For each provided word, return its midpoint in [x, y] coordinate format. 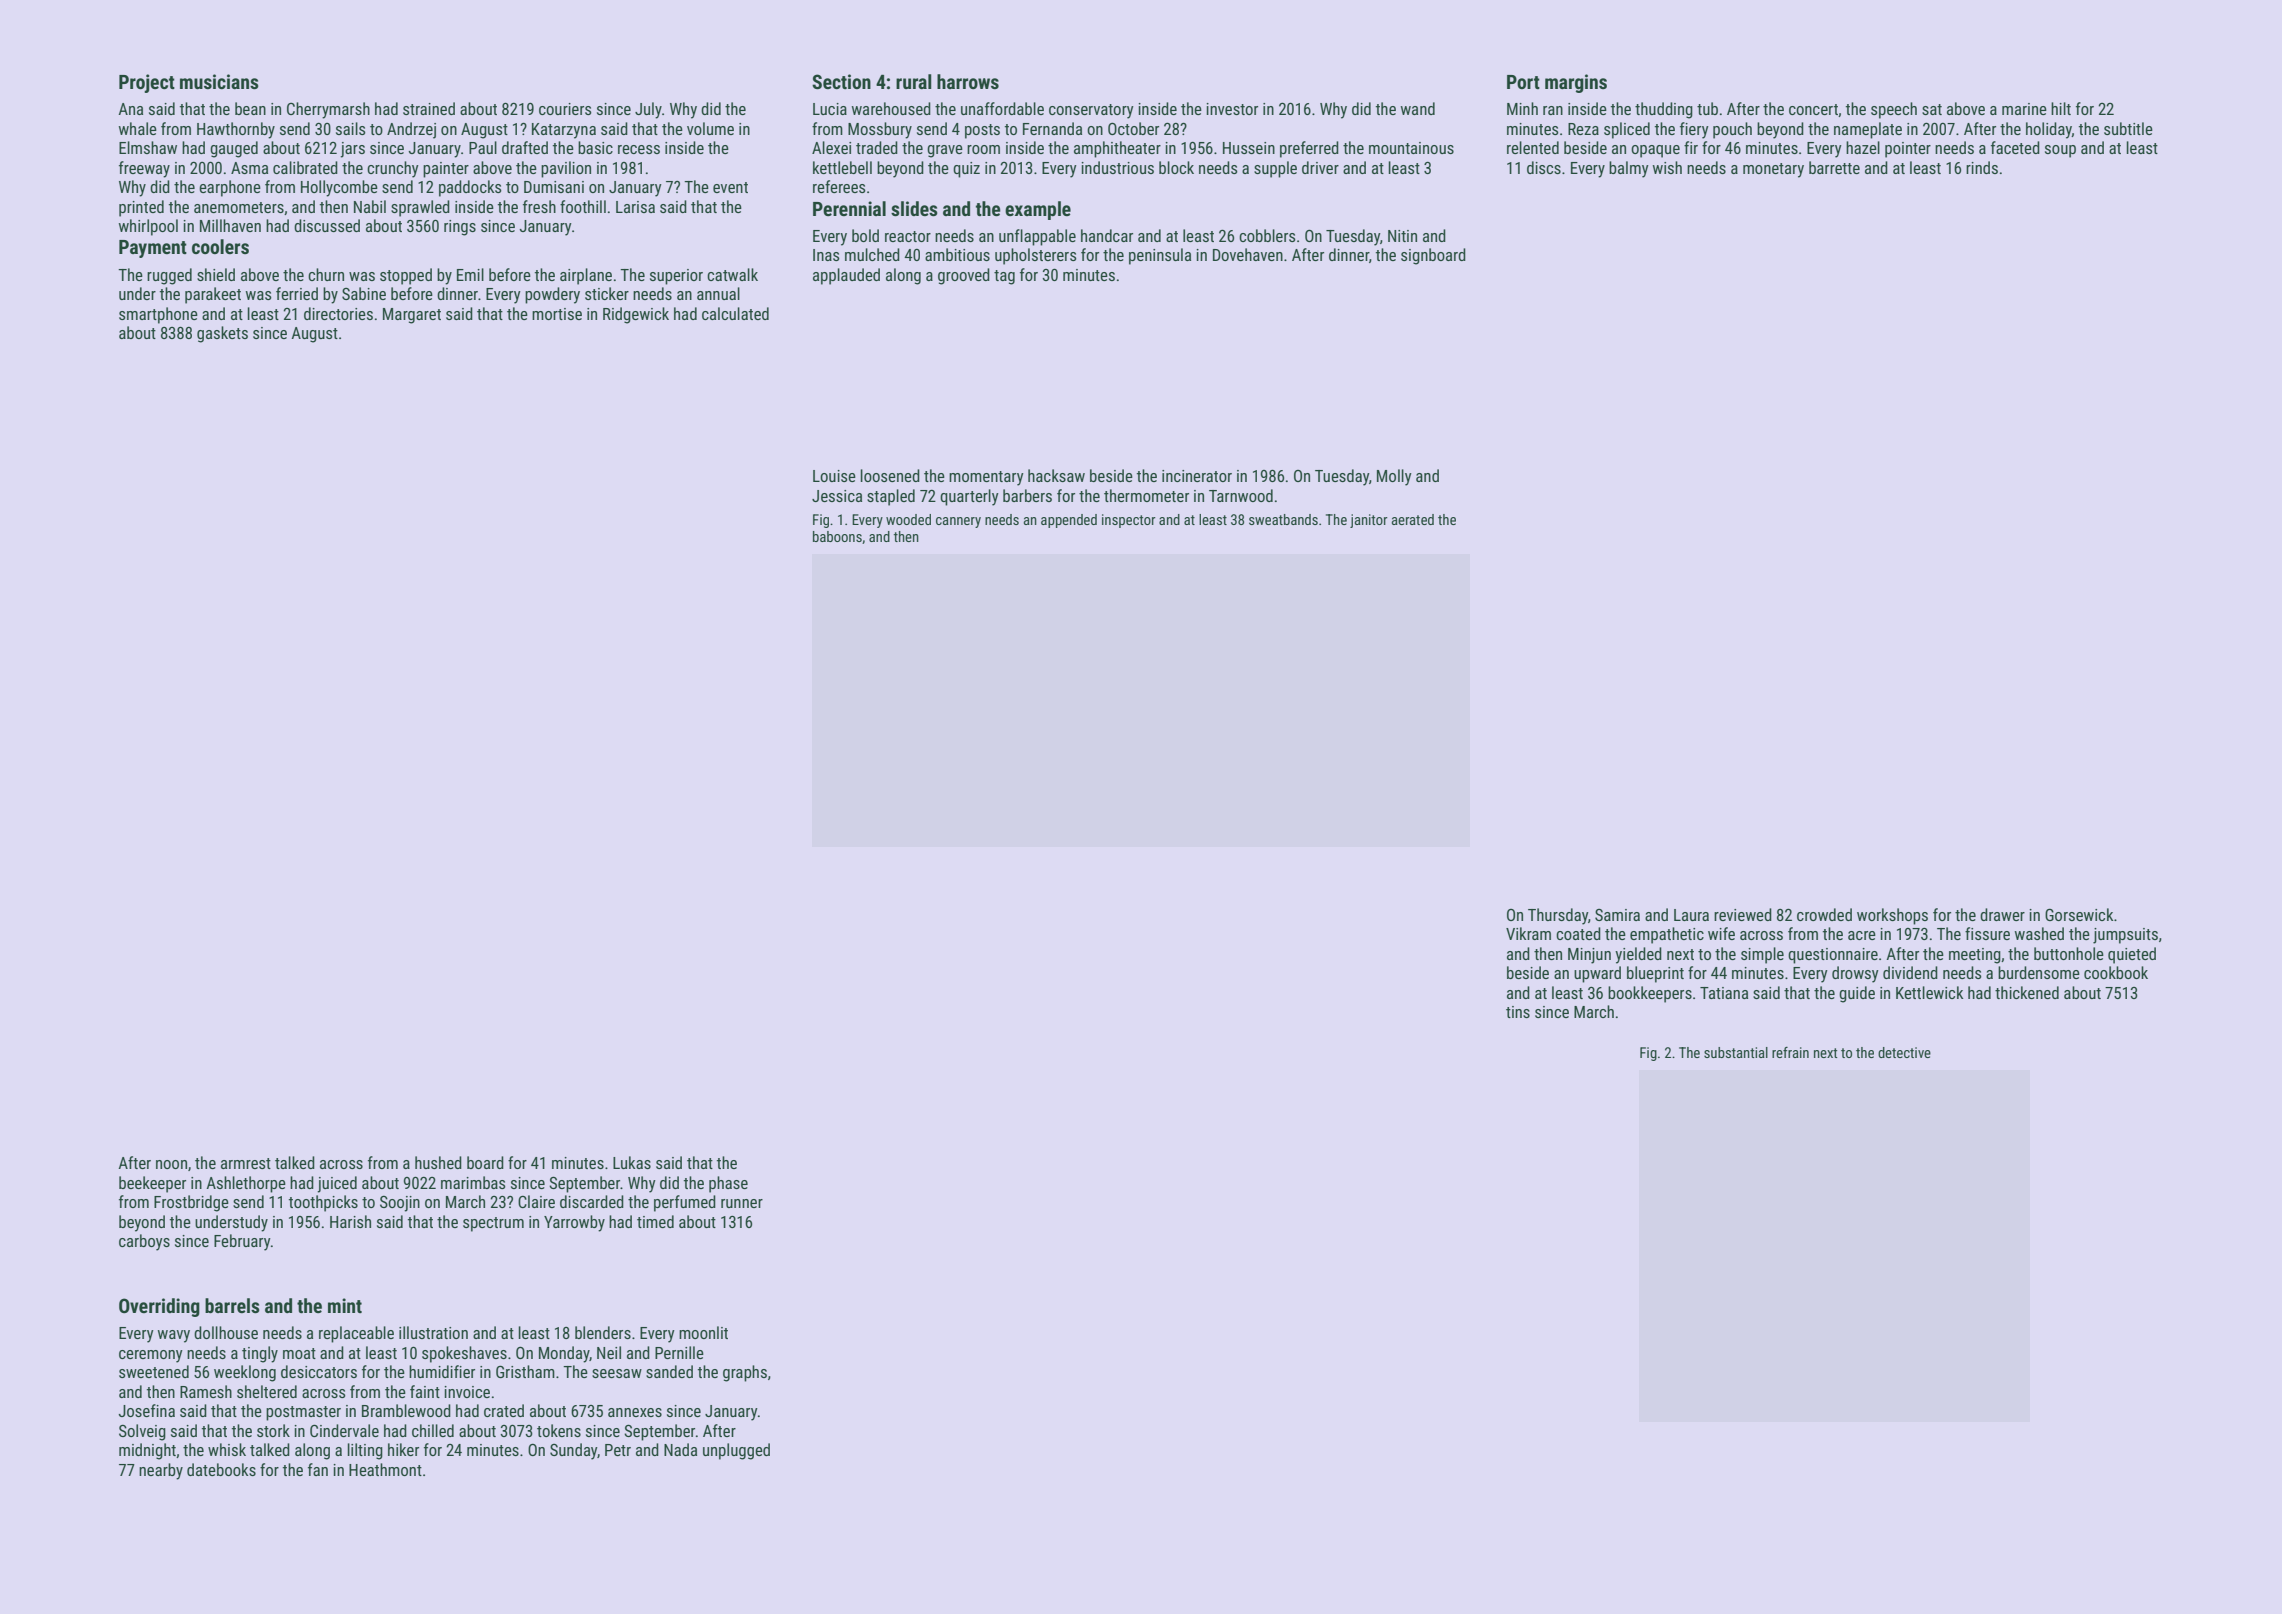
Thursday [1558, 916]
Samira [1617, 915]
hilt [2061, 108]
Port [1523, 82]
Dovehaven [1248, 254]
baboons [837, 536]
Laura [1691, 915]
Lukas [632, 1162]
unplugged [736, 1451]
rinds [1982, 167]
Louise [834, 476]
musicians [219, 81]
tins [1518, 1012]
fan [318, 1469]
